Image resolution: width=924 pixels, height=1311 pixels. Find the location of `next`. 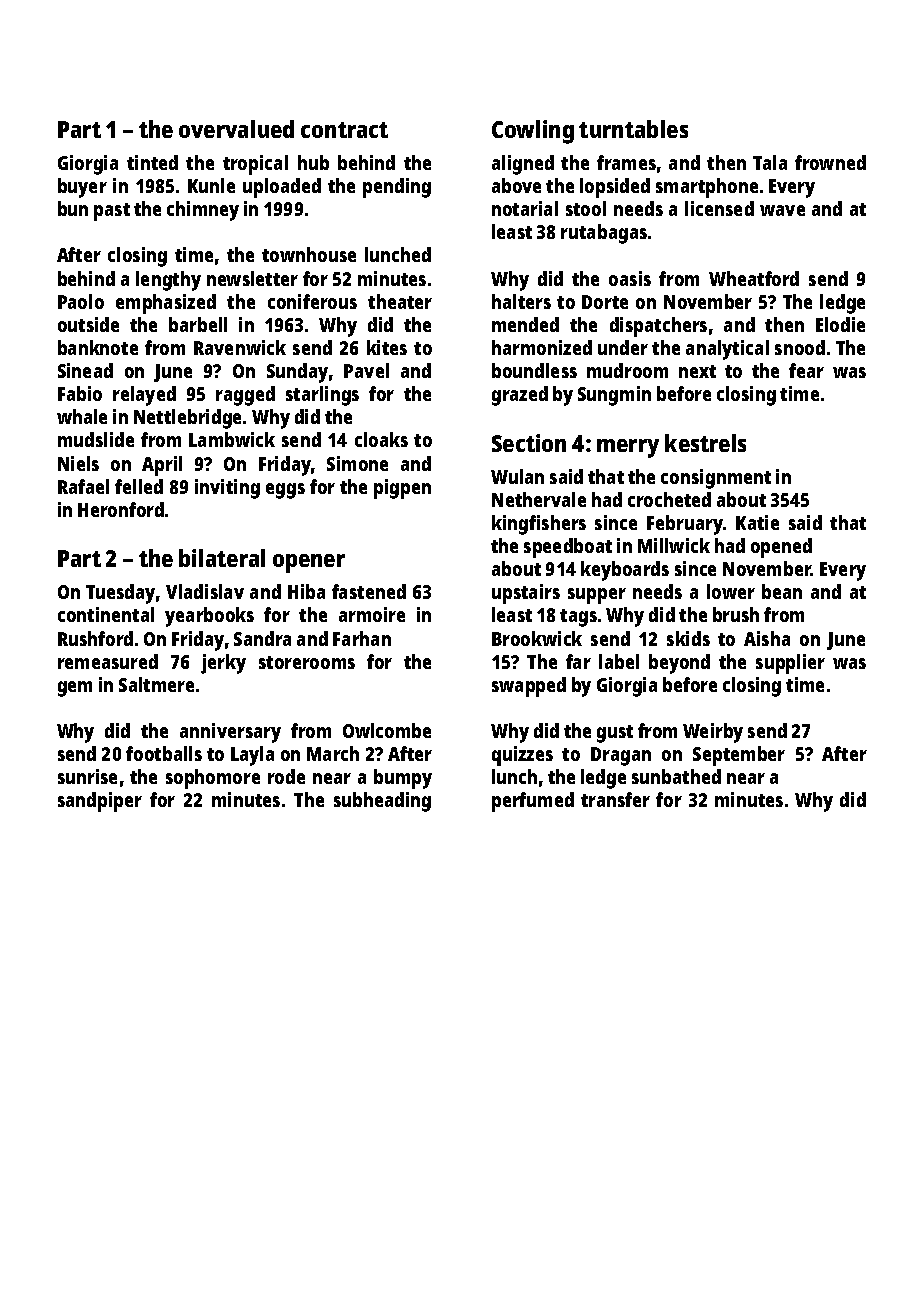

next is located at coordinates (697, 371).
